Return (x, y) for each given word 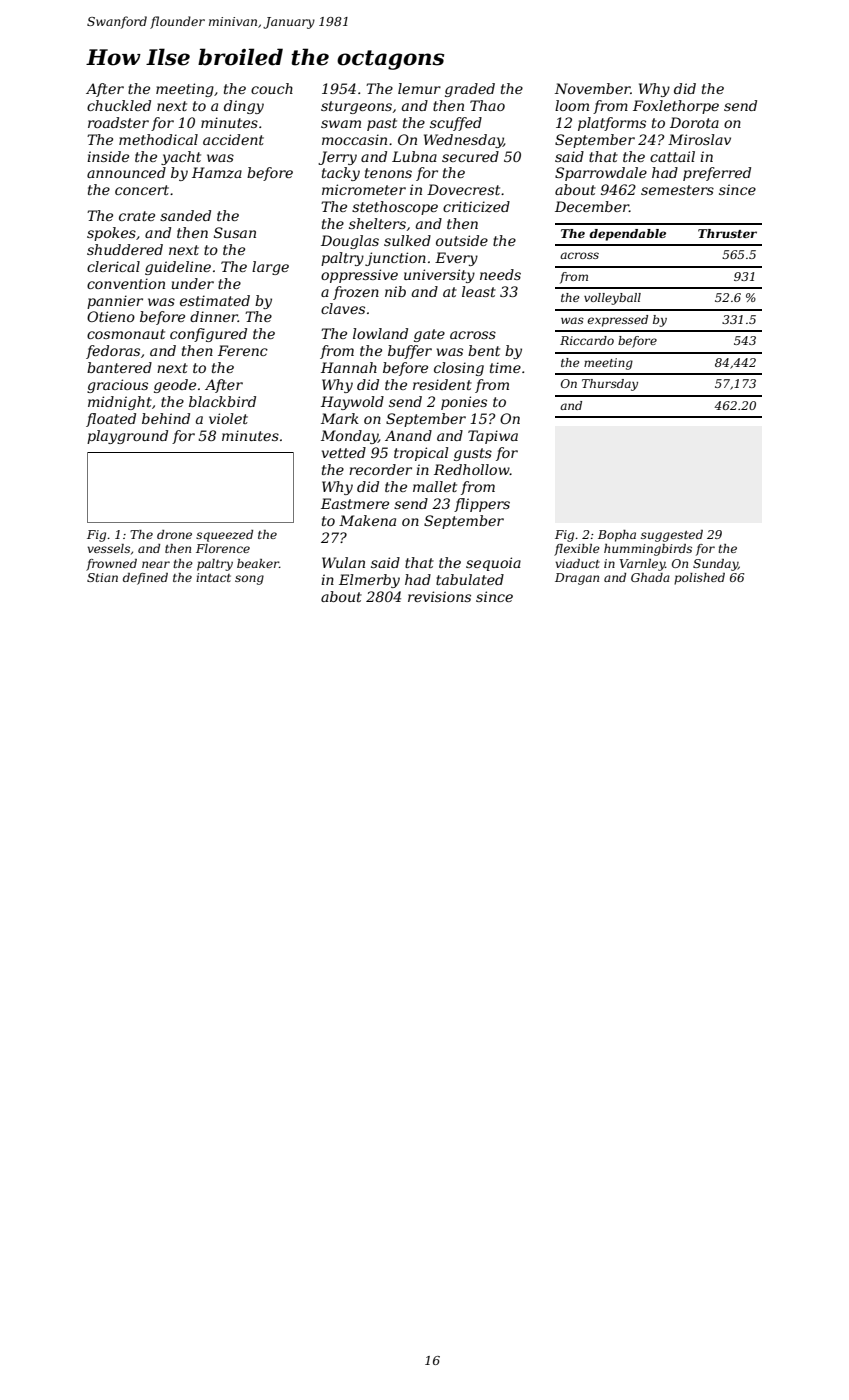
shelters (377, 223)
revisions (439, 596)
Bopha (617, 536)
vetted (344, 452)
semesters (677, 190)
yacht (181, 158)
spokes (111, 234)
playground (127, 437)
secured (470, 156)
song (249, 580)
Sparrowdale (601, 174)
